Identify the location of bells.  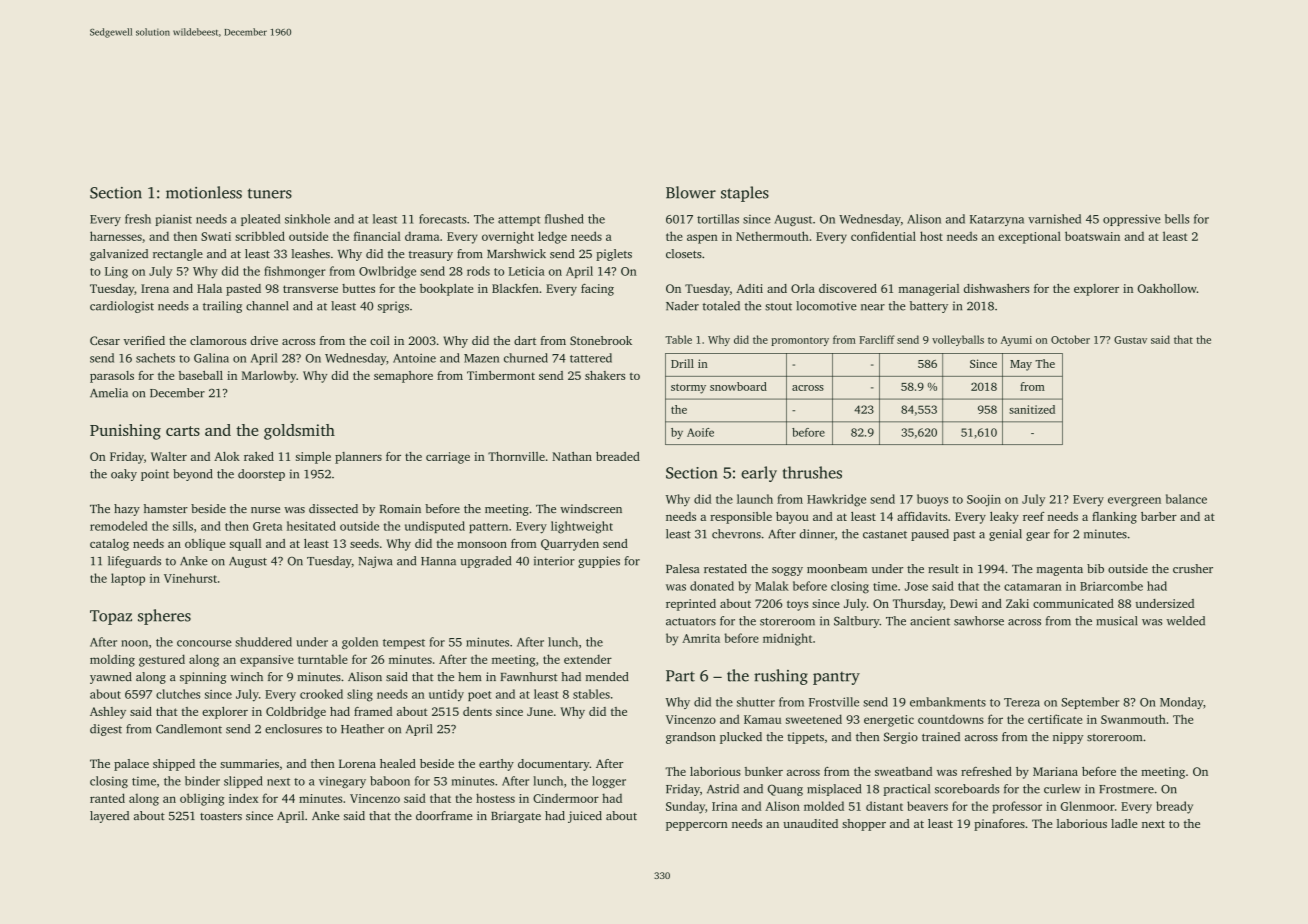
(1177, 219).
